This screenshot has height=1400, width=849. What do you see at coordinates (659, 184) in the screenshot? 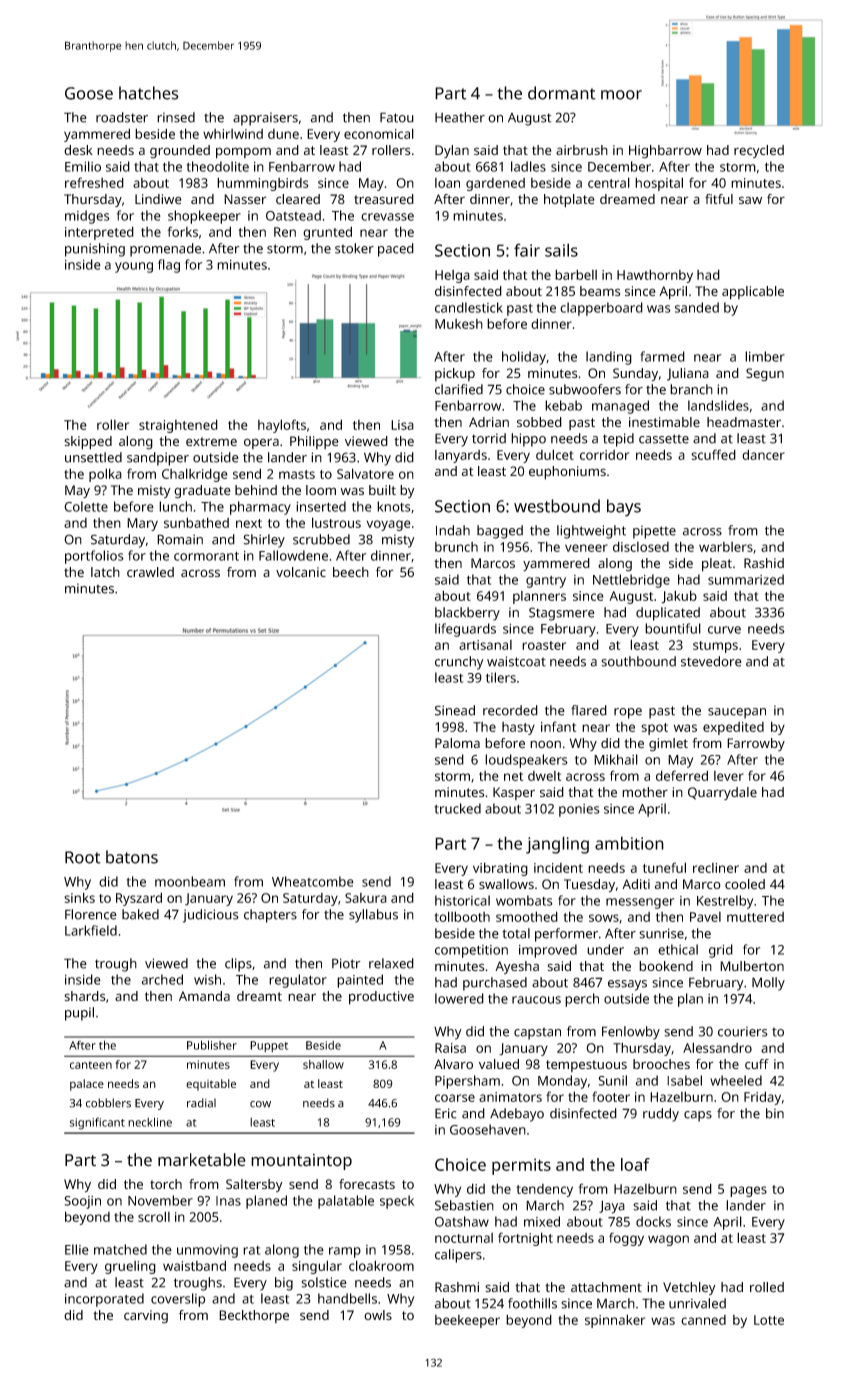
I see `hospital` at bounding box center [659, 184].
